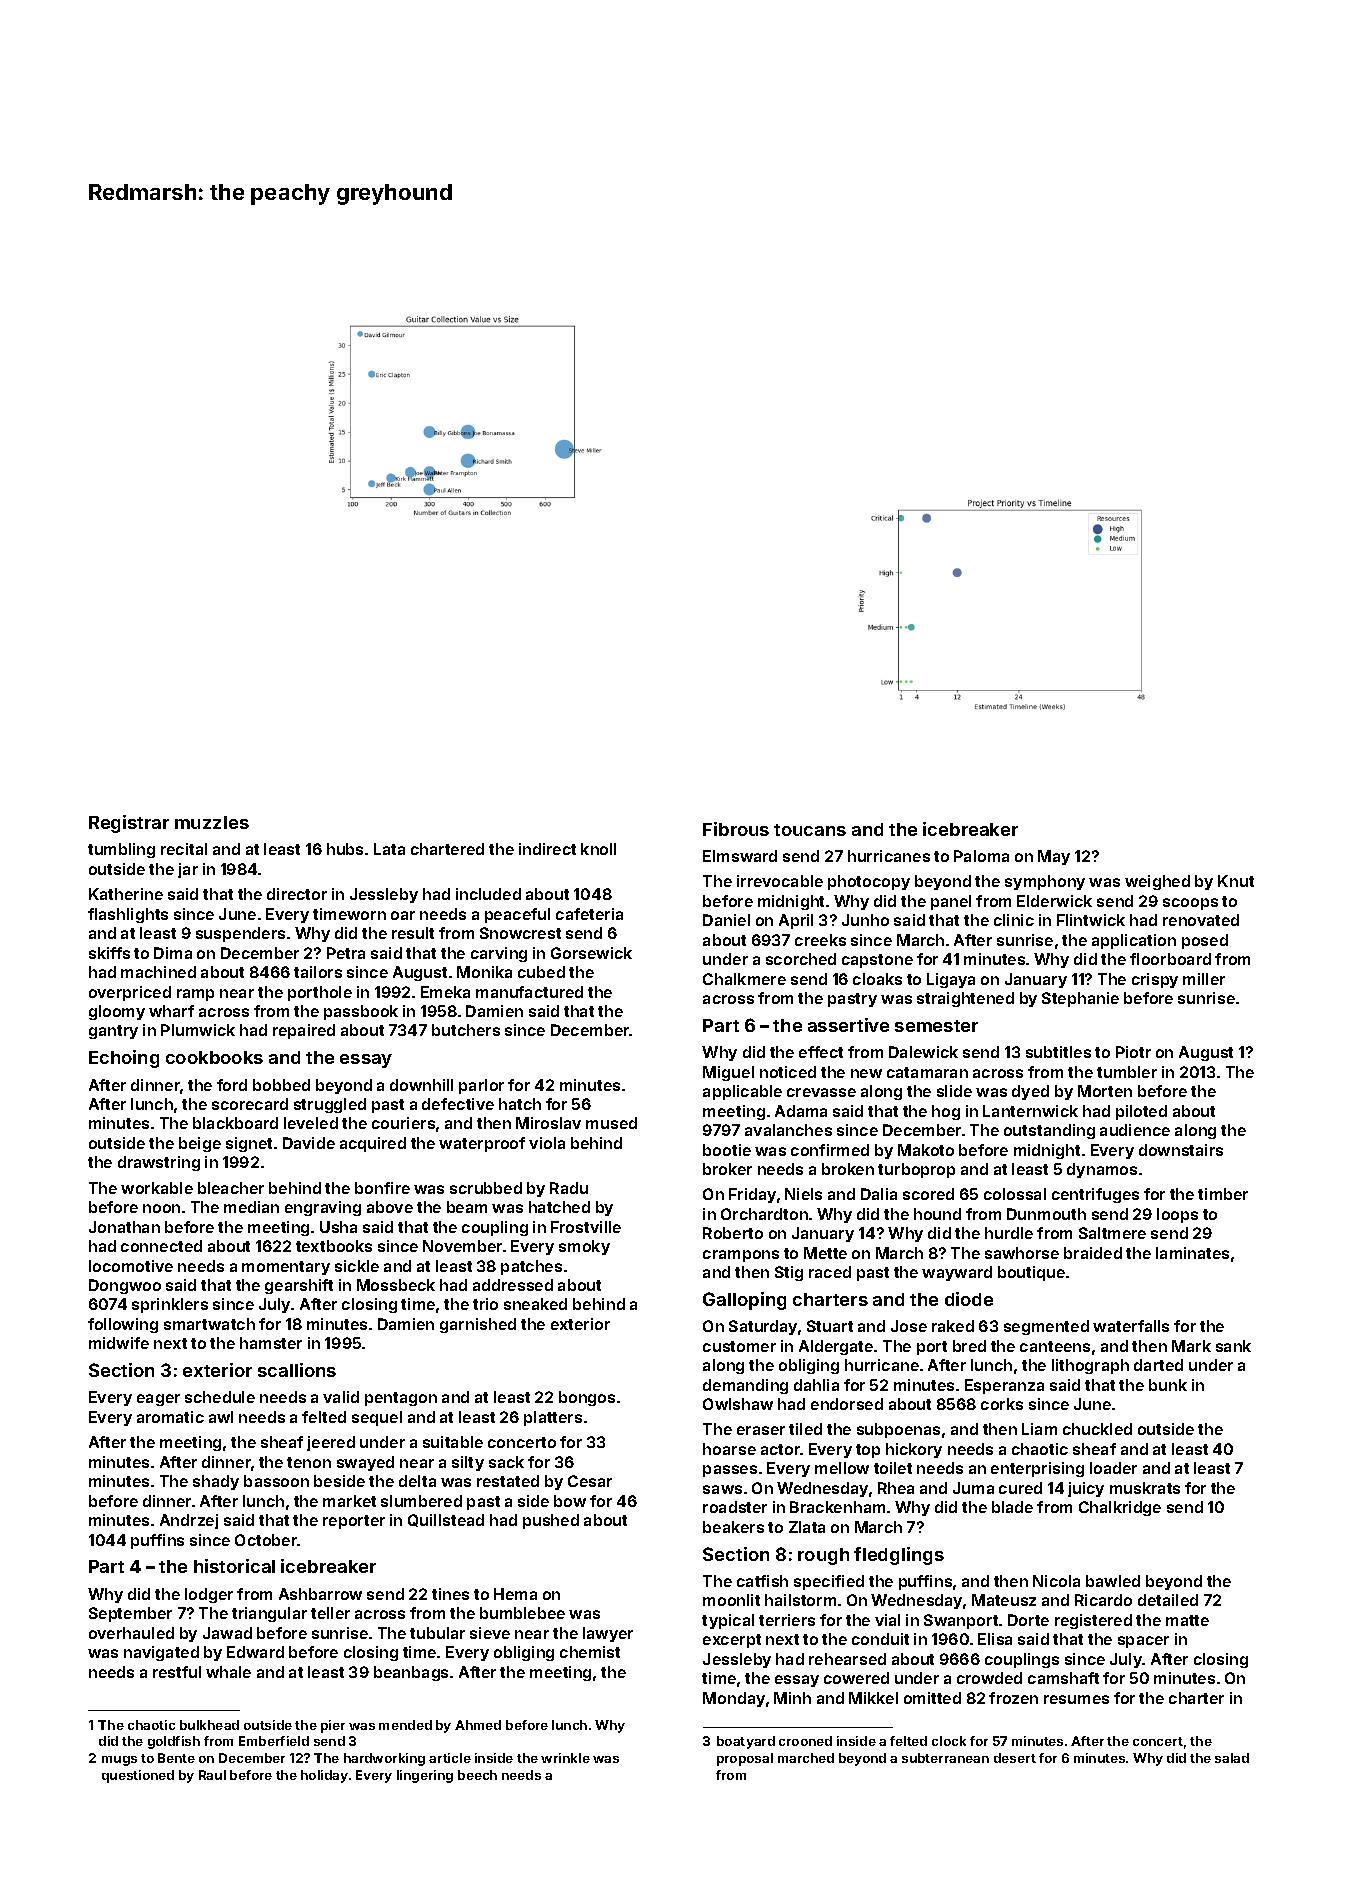  Describe the element at coordinates (1133, 1052) in the document. I see `Piotr` at that location.
